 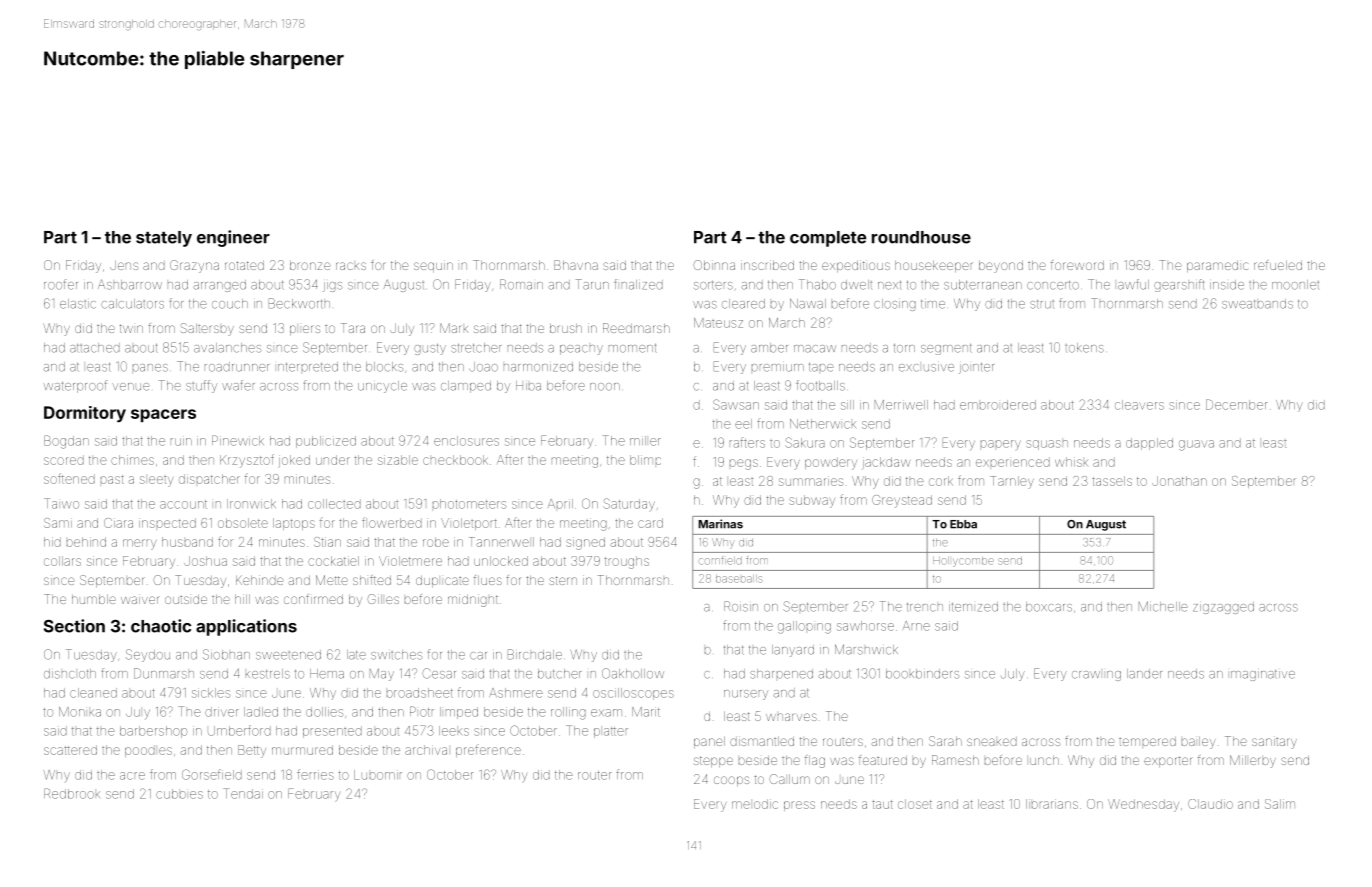 What do you see at coordinates (384, 367) in the image?
I see `blocks` at bounding box center [384, 367].
